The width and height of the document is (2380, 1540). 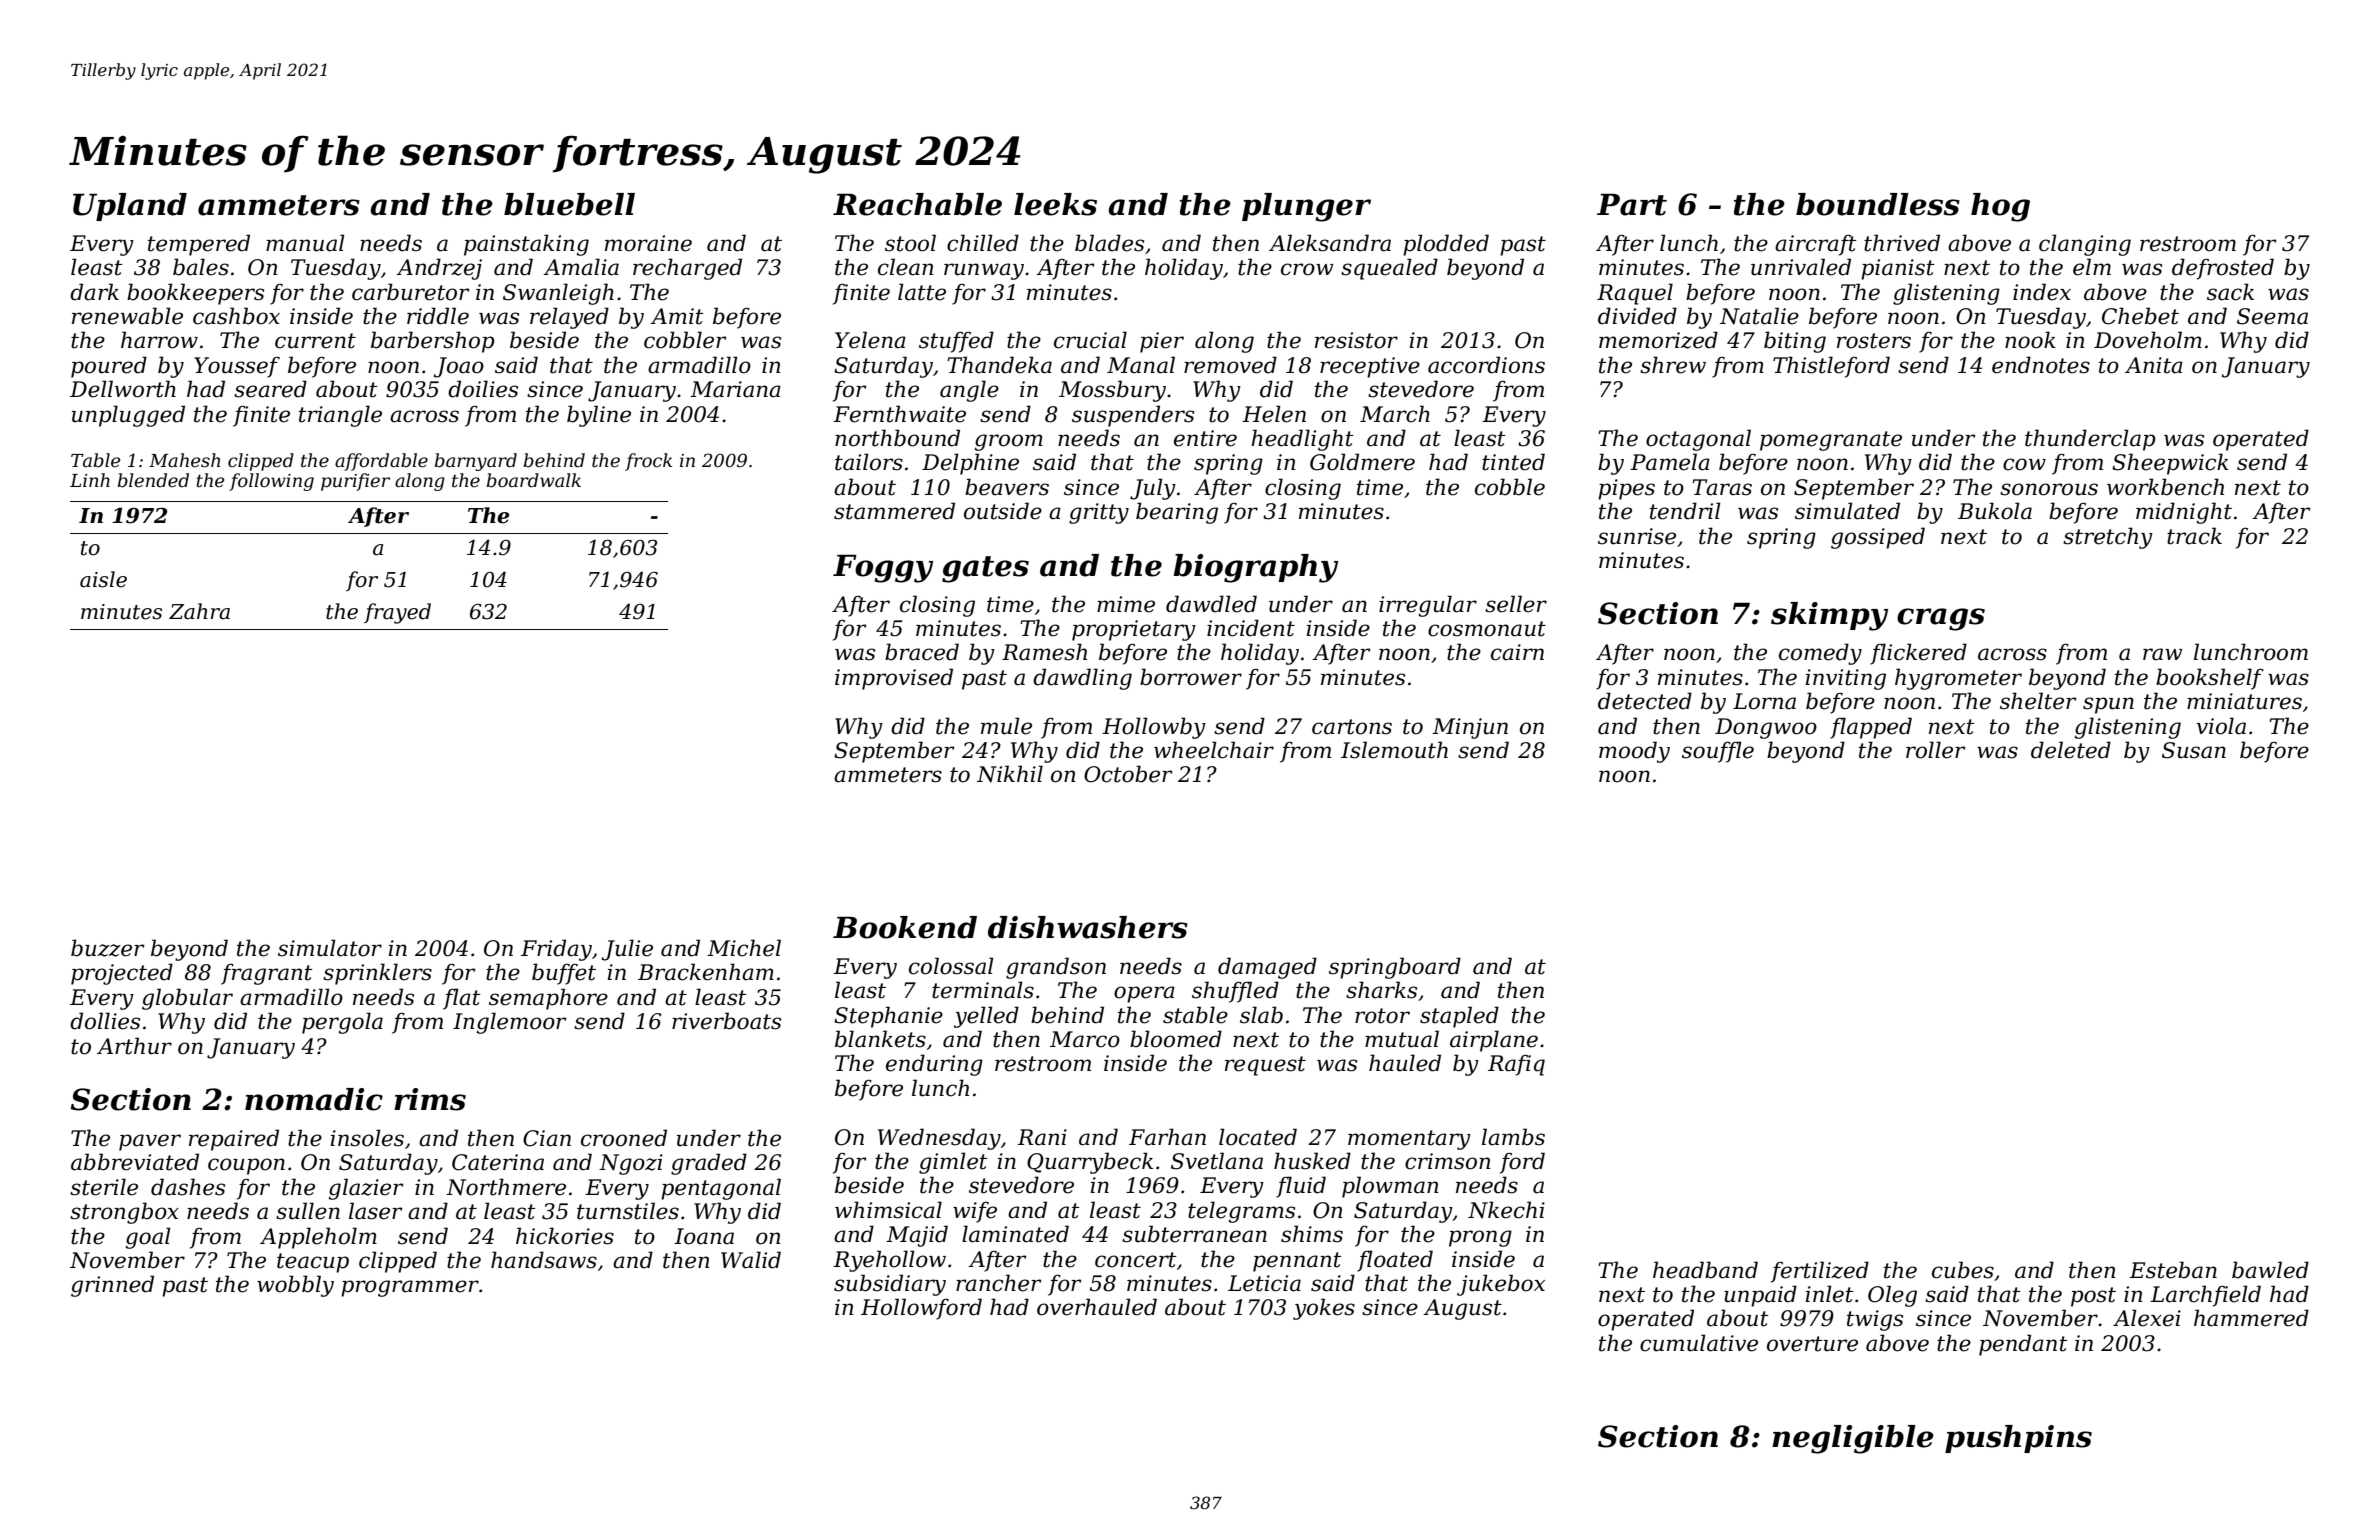 I want to click on laminated, so click(x=1015, y=1234).
